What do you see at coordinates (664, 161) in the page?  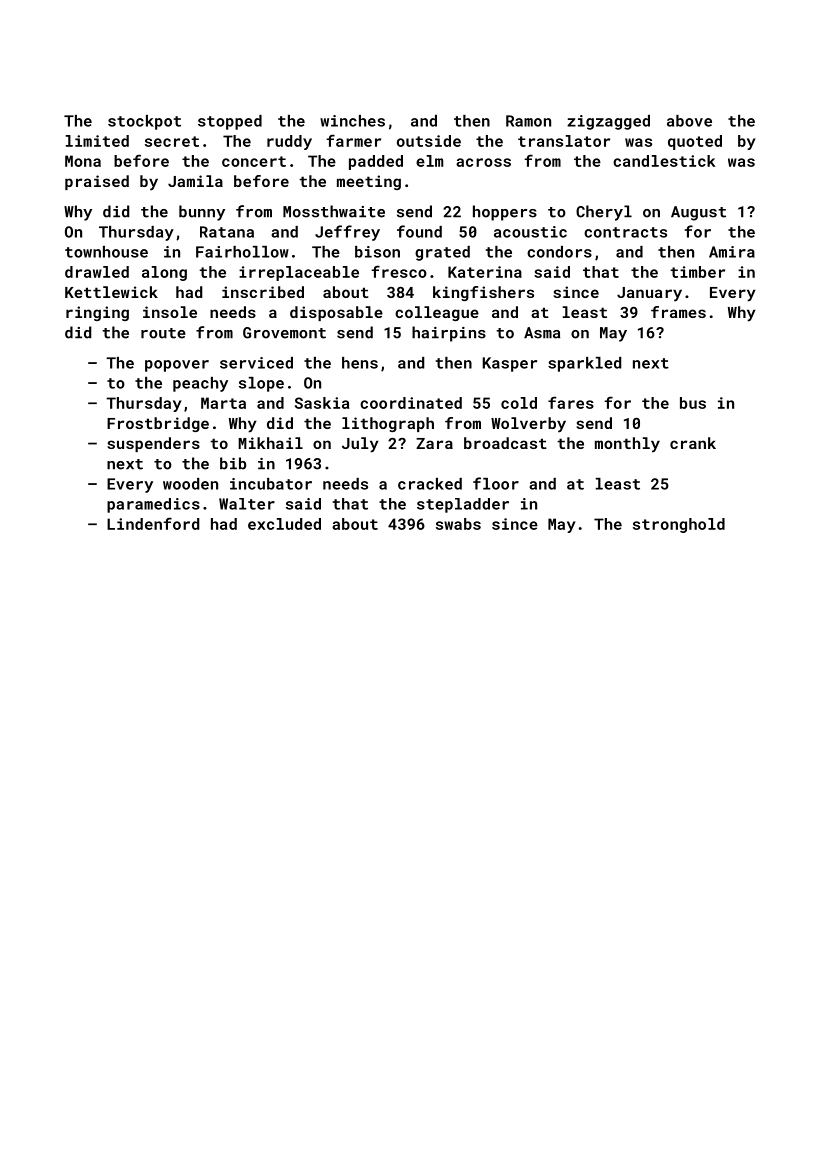 I see `candlestick` at bounding box center [664, 161].
